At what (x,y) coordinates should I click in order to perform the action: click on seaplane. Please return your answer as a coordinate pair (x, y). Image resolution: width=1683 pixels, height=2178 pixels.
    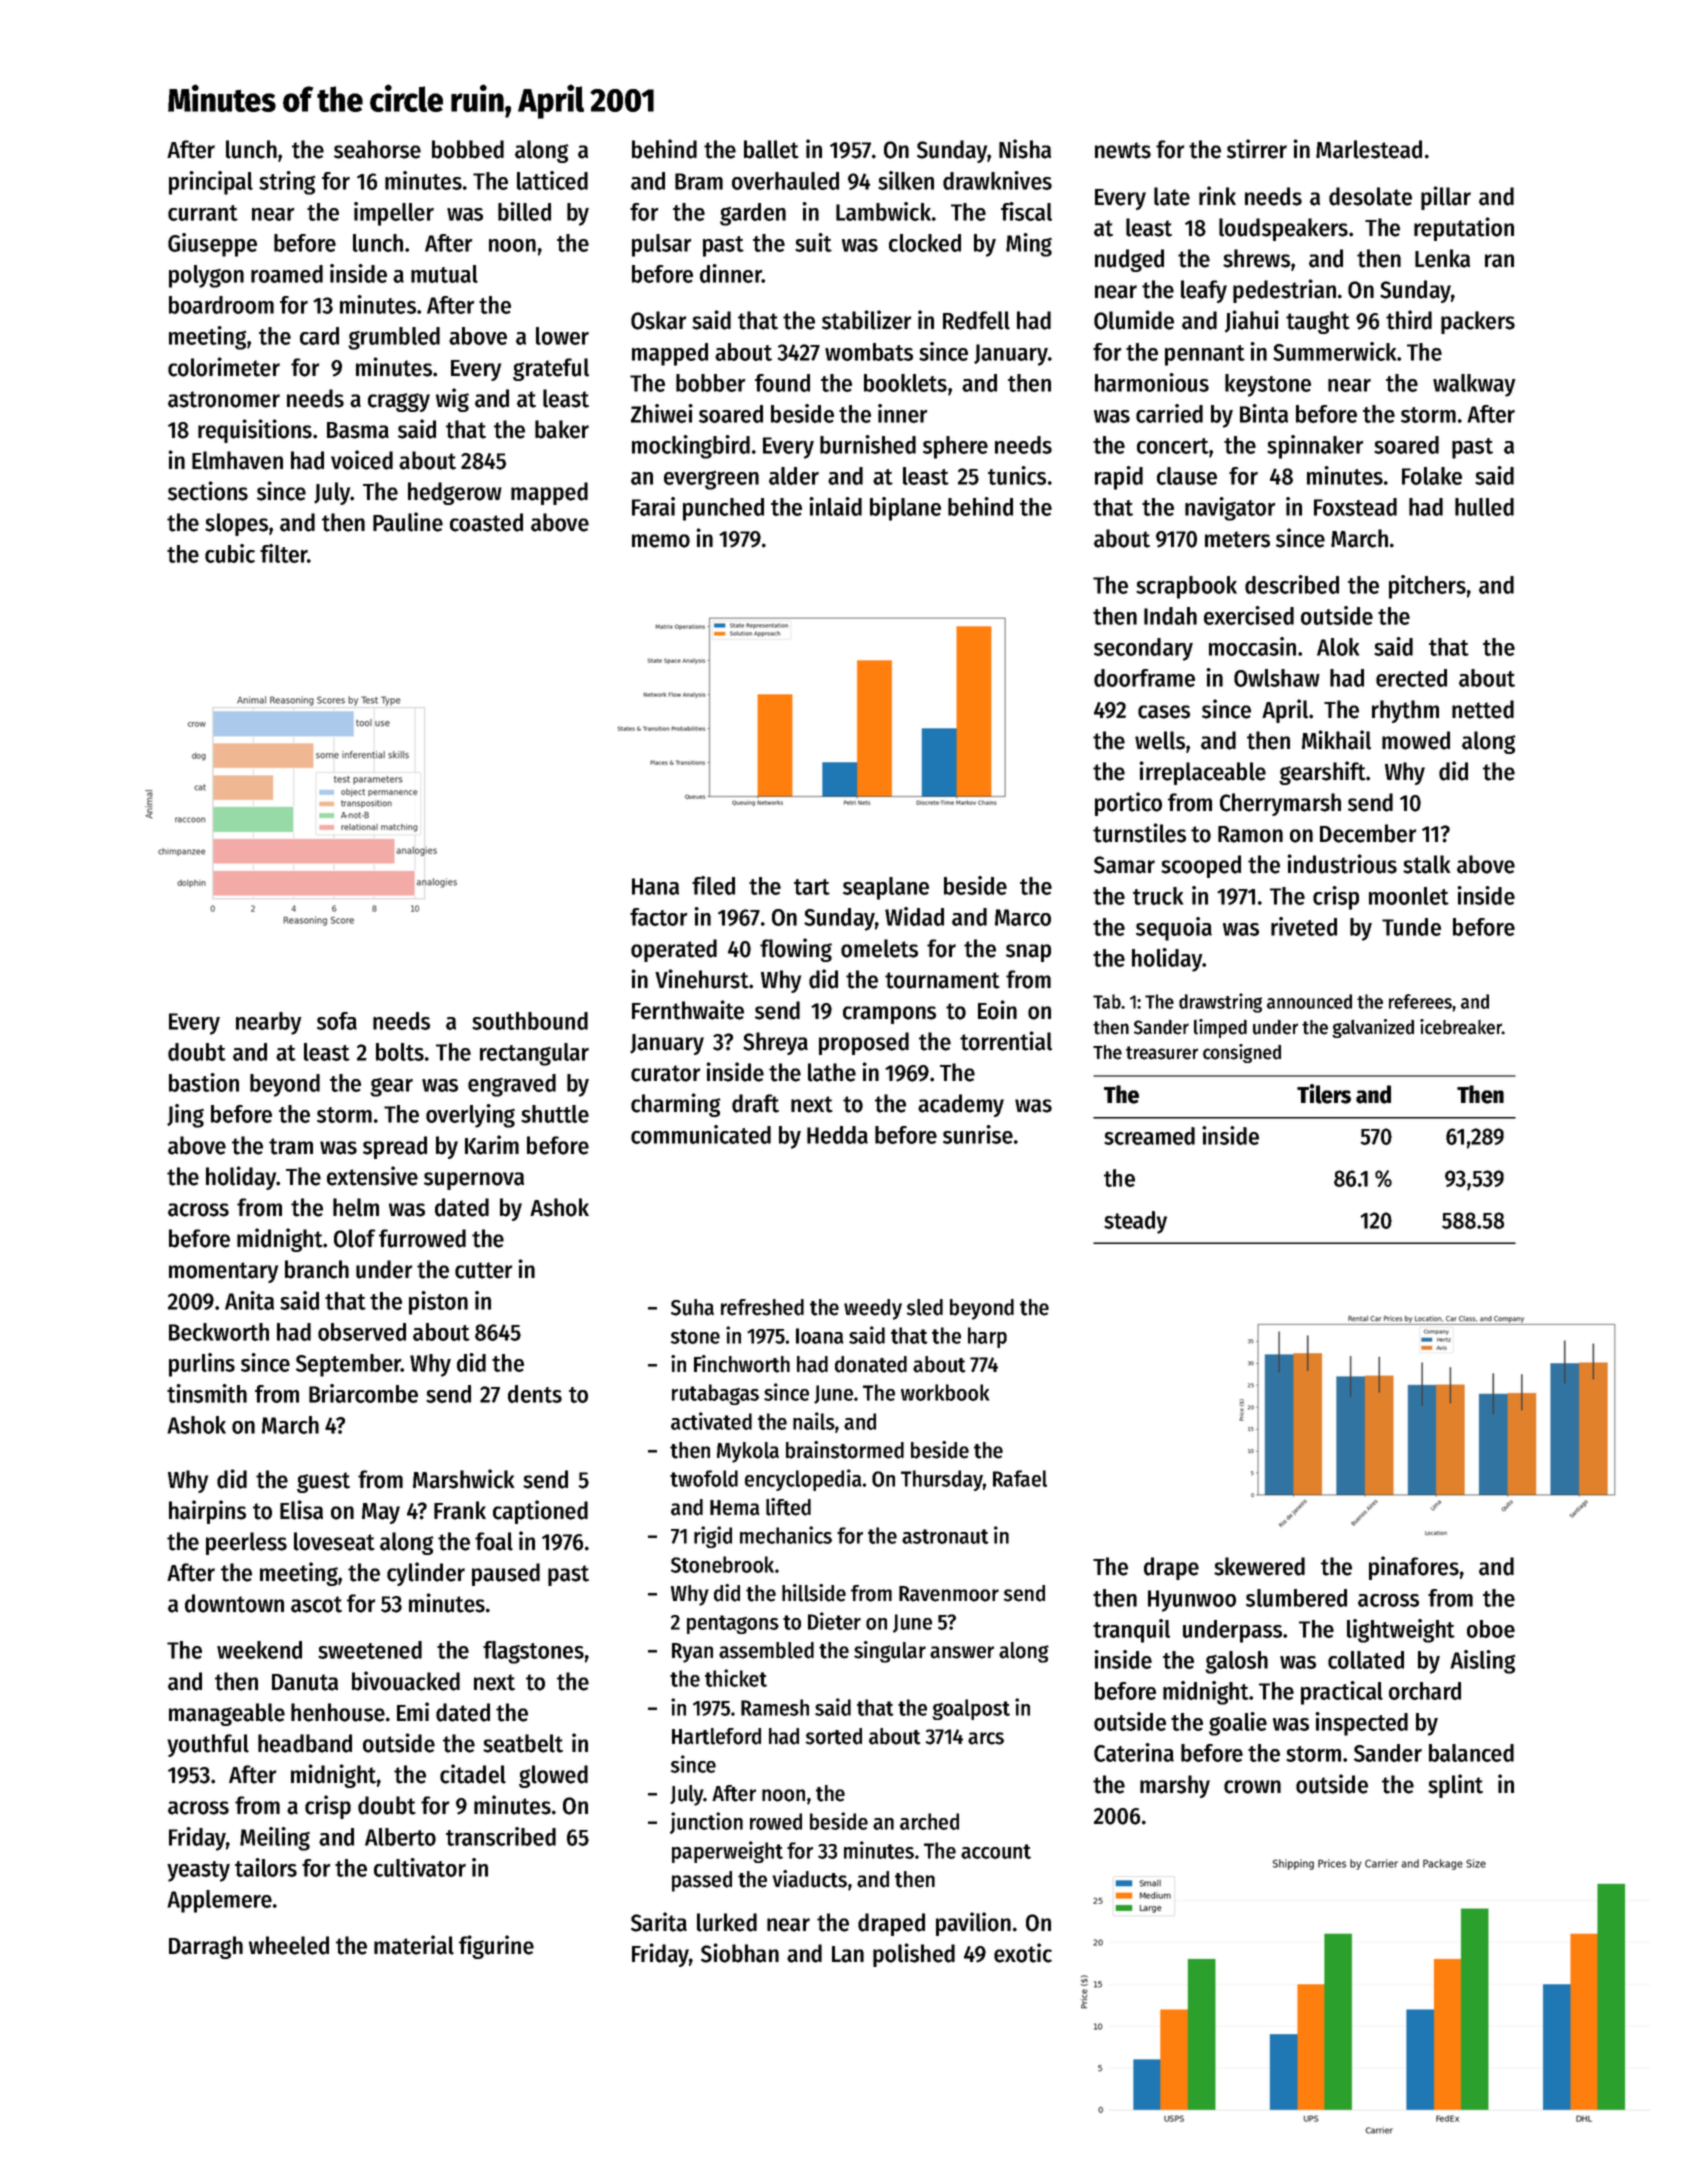
    Looking at the image, I should click on (886, 888).
